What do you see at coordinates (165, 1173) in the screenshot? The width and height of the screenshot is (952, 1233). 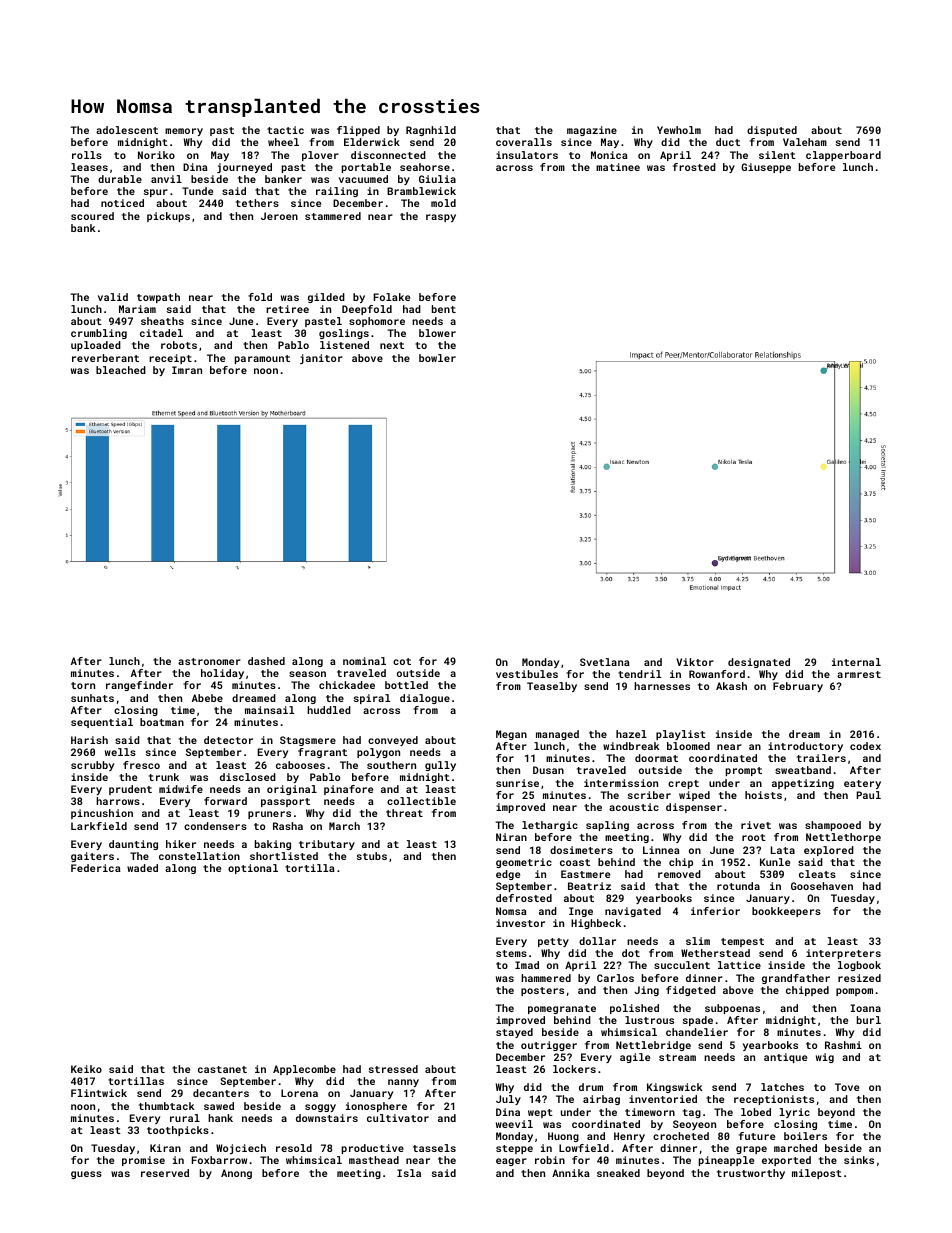 I see `reserved` at bounding box center [165, 1173].
